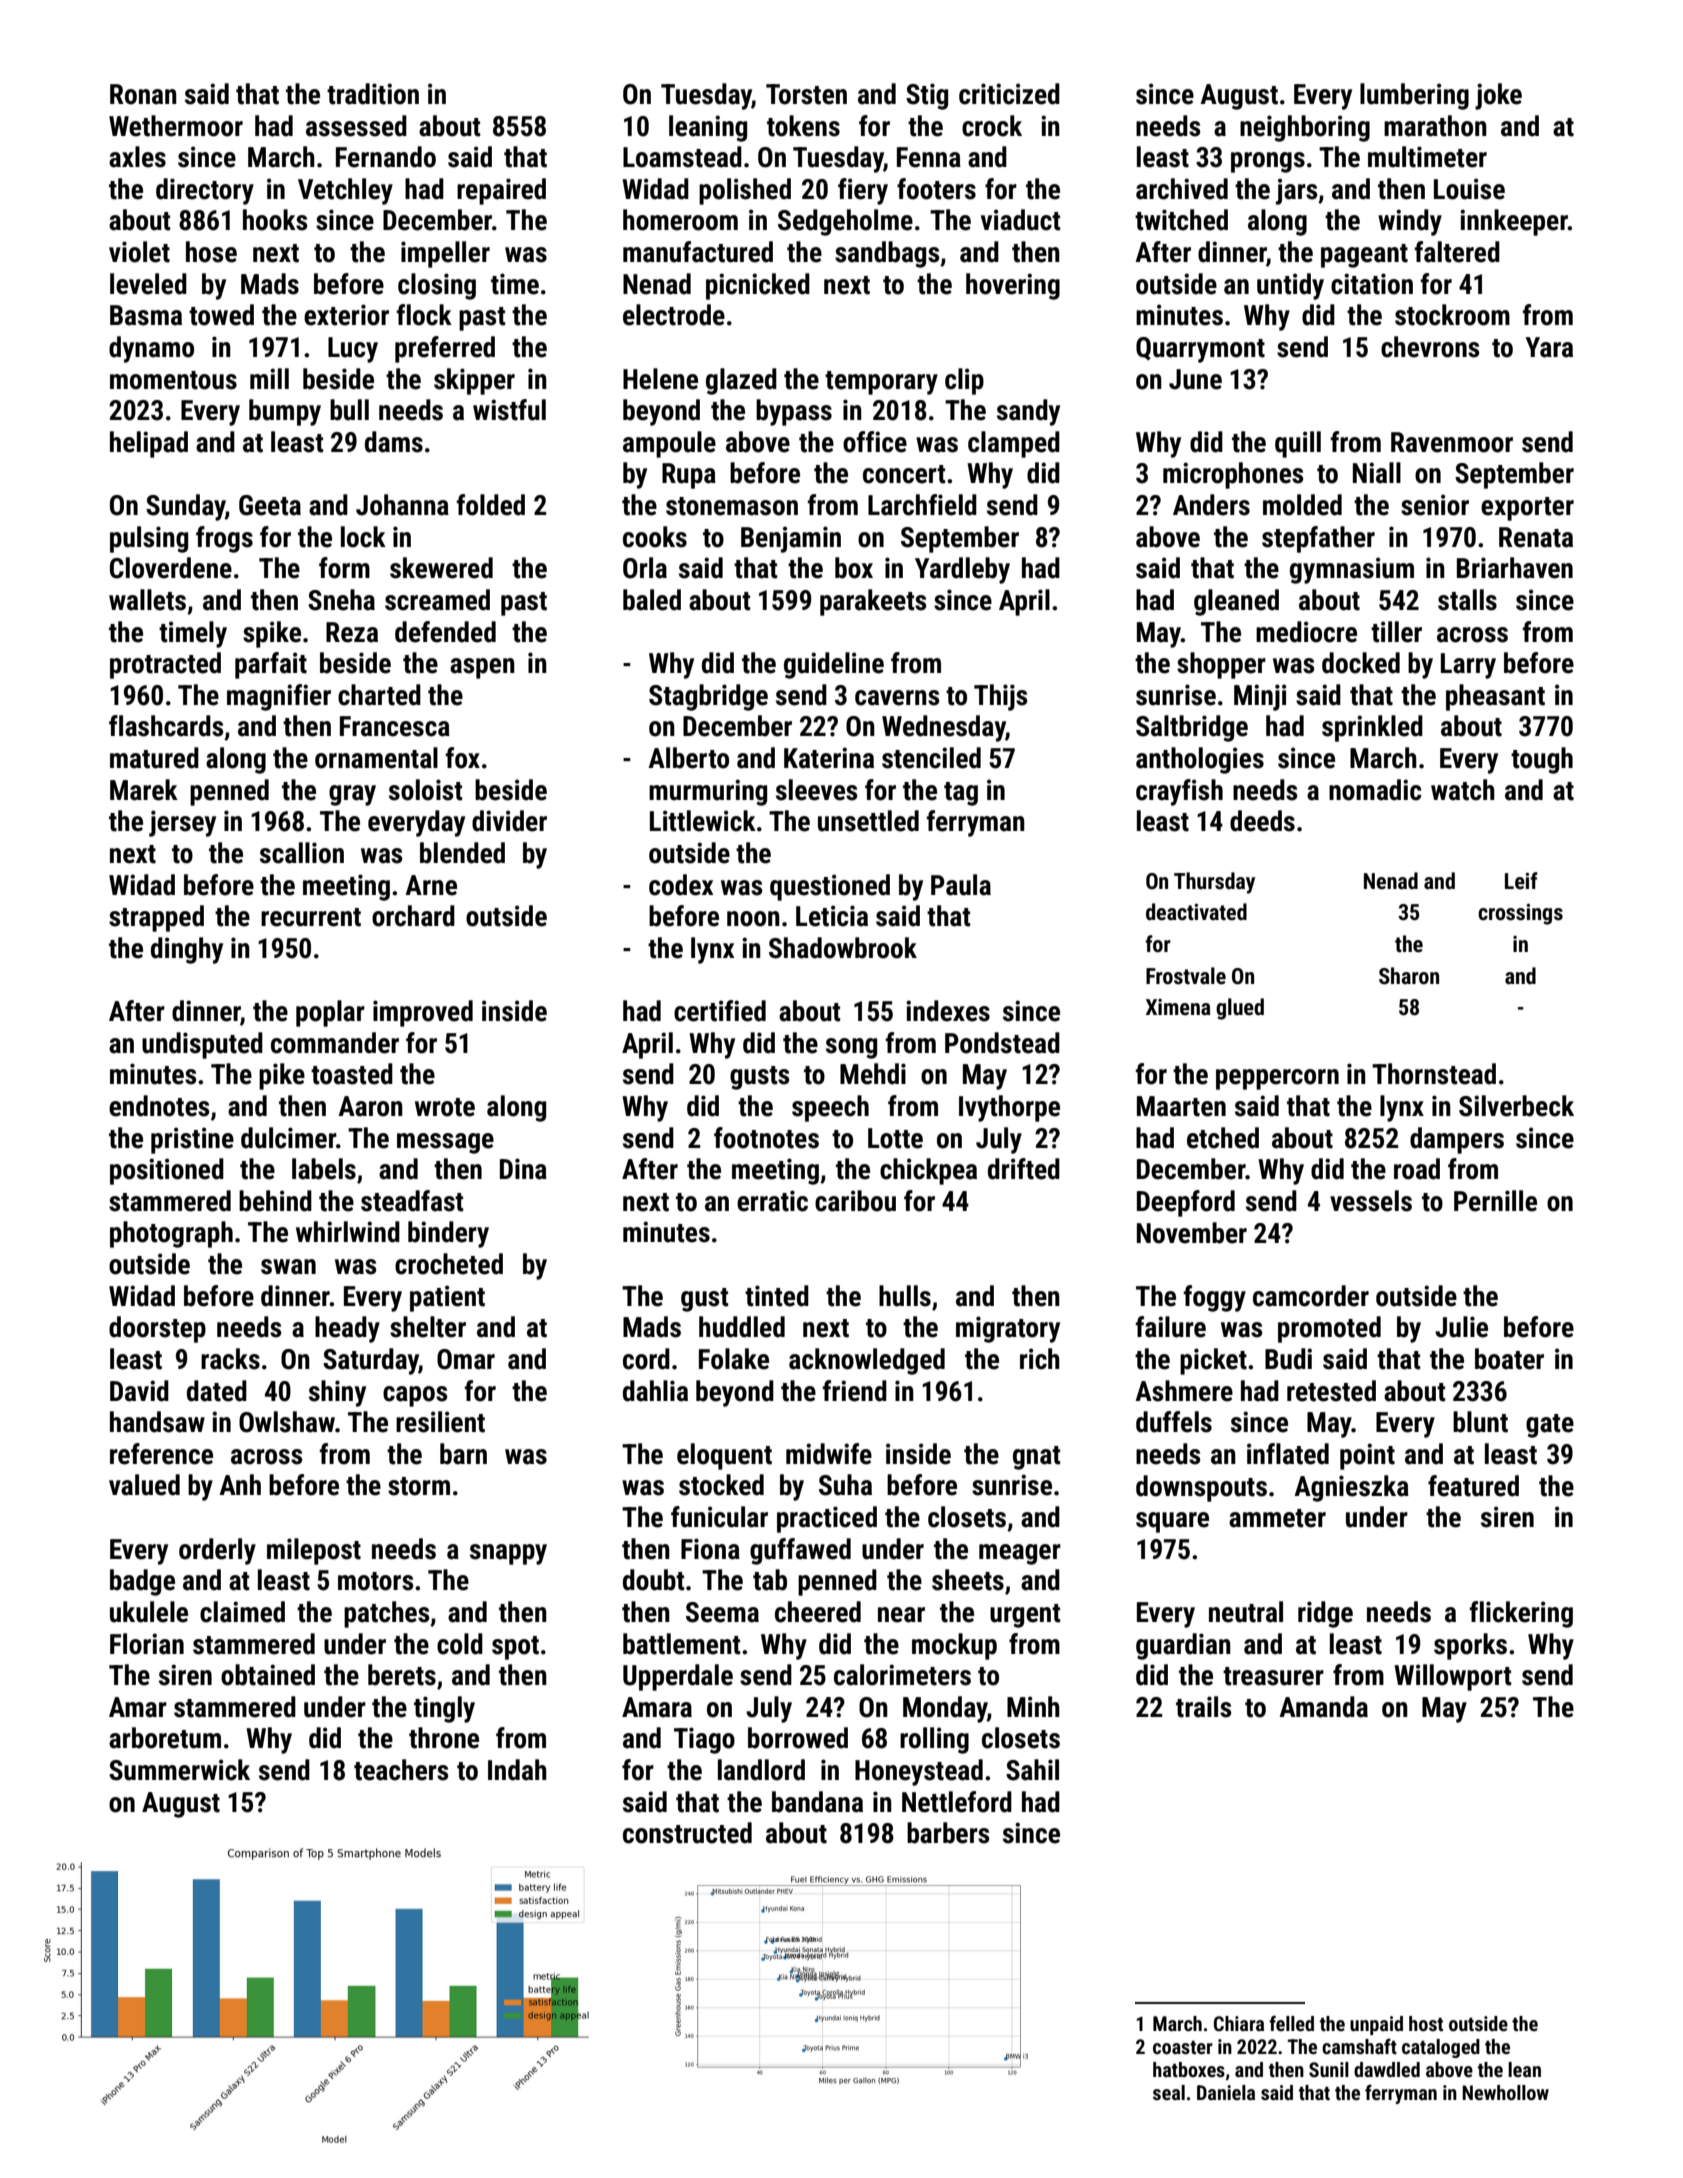 This screenshot has height=2178, width=1683. I want to click on Ronan, so click(143, 94).
